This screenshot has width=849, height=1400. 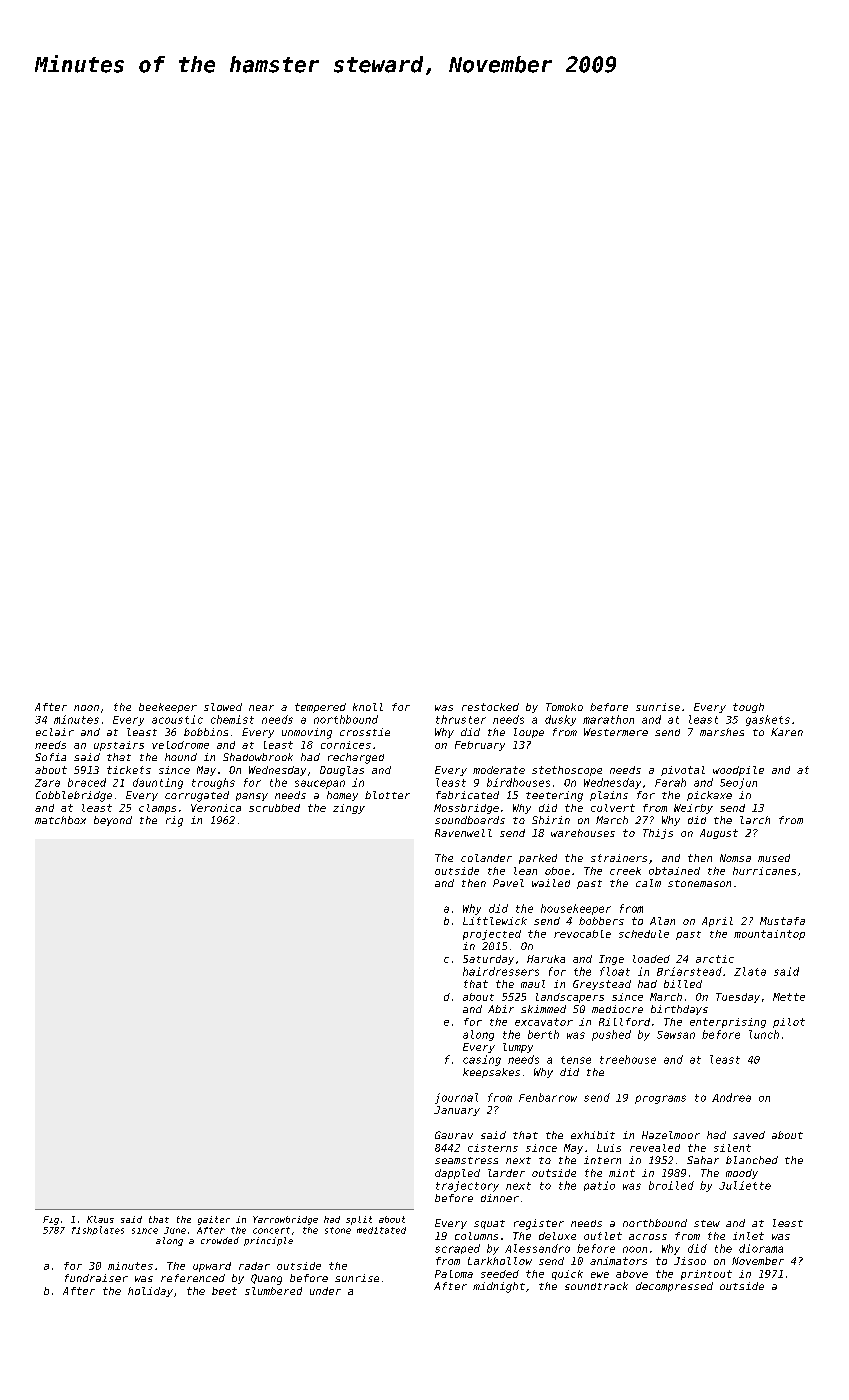 I want to click on casing, so click(x=482, y=1060).
